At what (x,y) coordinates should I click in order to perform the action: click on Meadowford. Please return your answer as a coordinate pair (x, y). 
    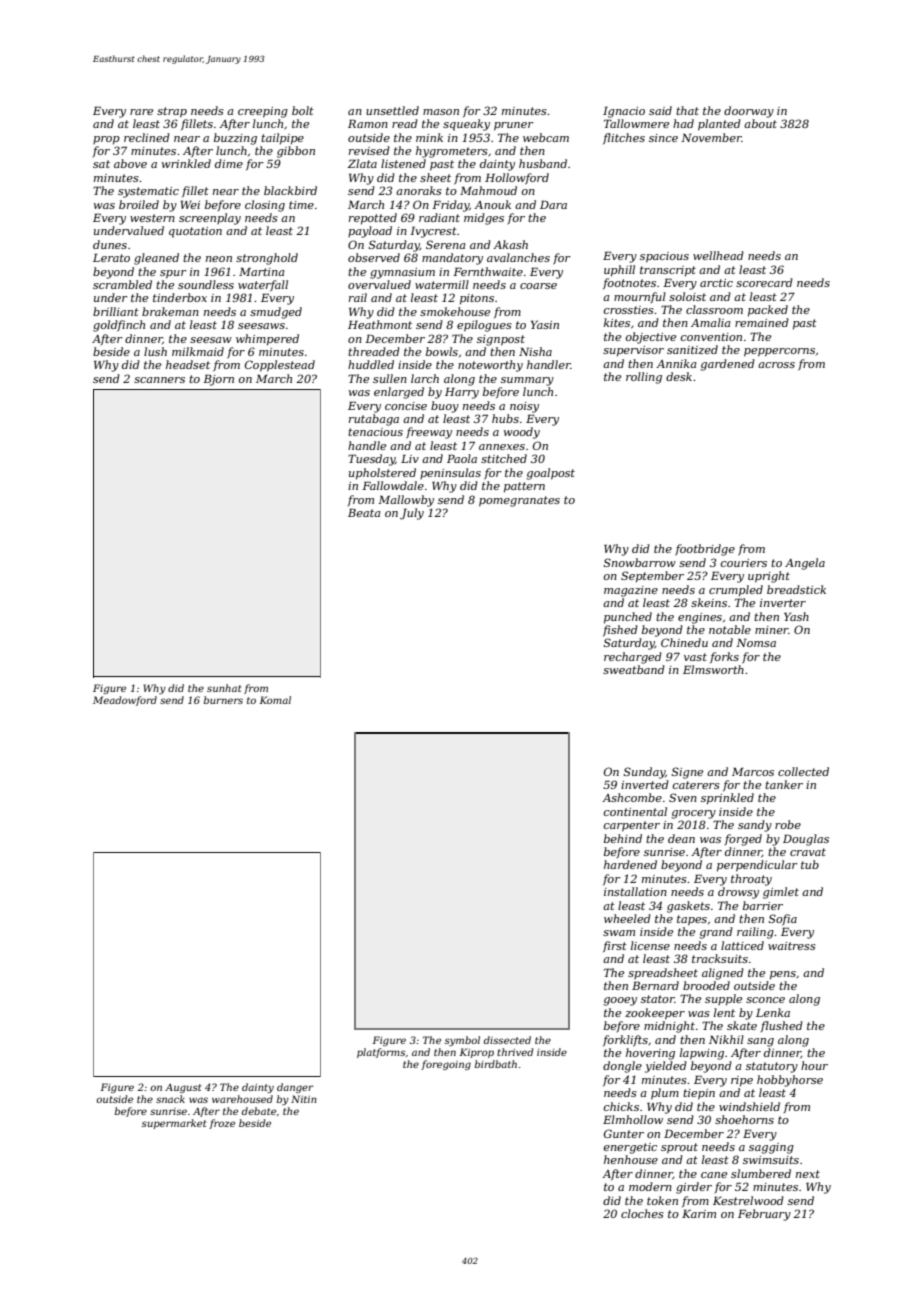
    Looking at the image, I should click on (125, 701).
